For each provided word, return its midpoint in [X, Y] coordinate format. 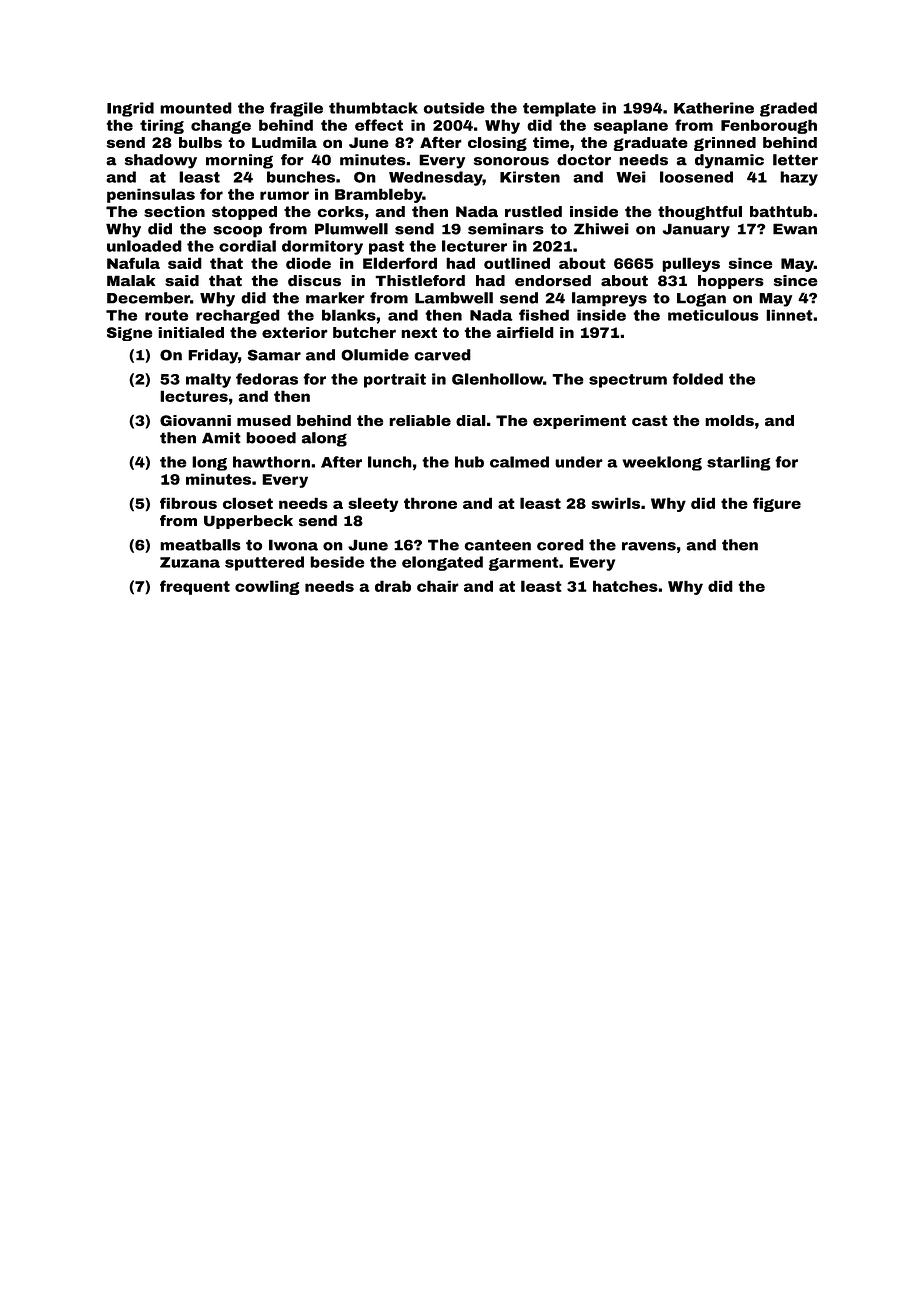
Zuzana [190, 562]
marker [335, 298]
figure [777, 504]
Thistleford [420, 281]
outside [454, 108]
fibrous [188, 503]
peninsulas [151, 195]
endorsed [553, 281]
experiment [579, 422]
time [551, 142]
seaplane [631, 126]
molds [729, 420]
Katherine [714, 108]
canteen [497, 545]
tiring [162, 127]
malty [208, 380]
